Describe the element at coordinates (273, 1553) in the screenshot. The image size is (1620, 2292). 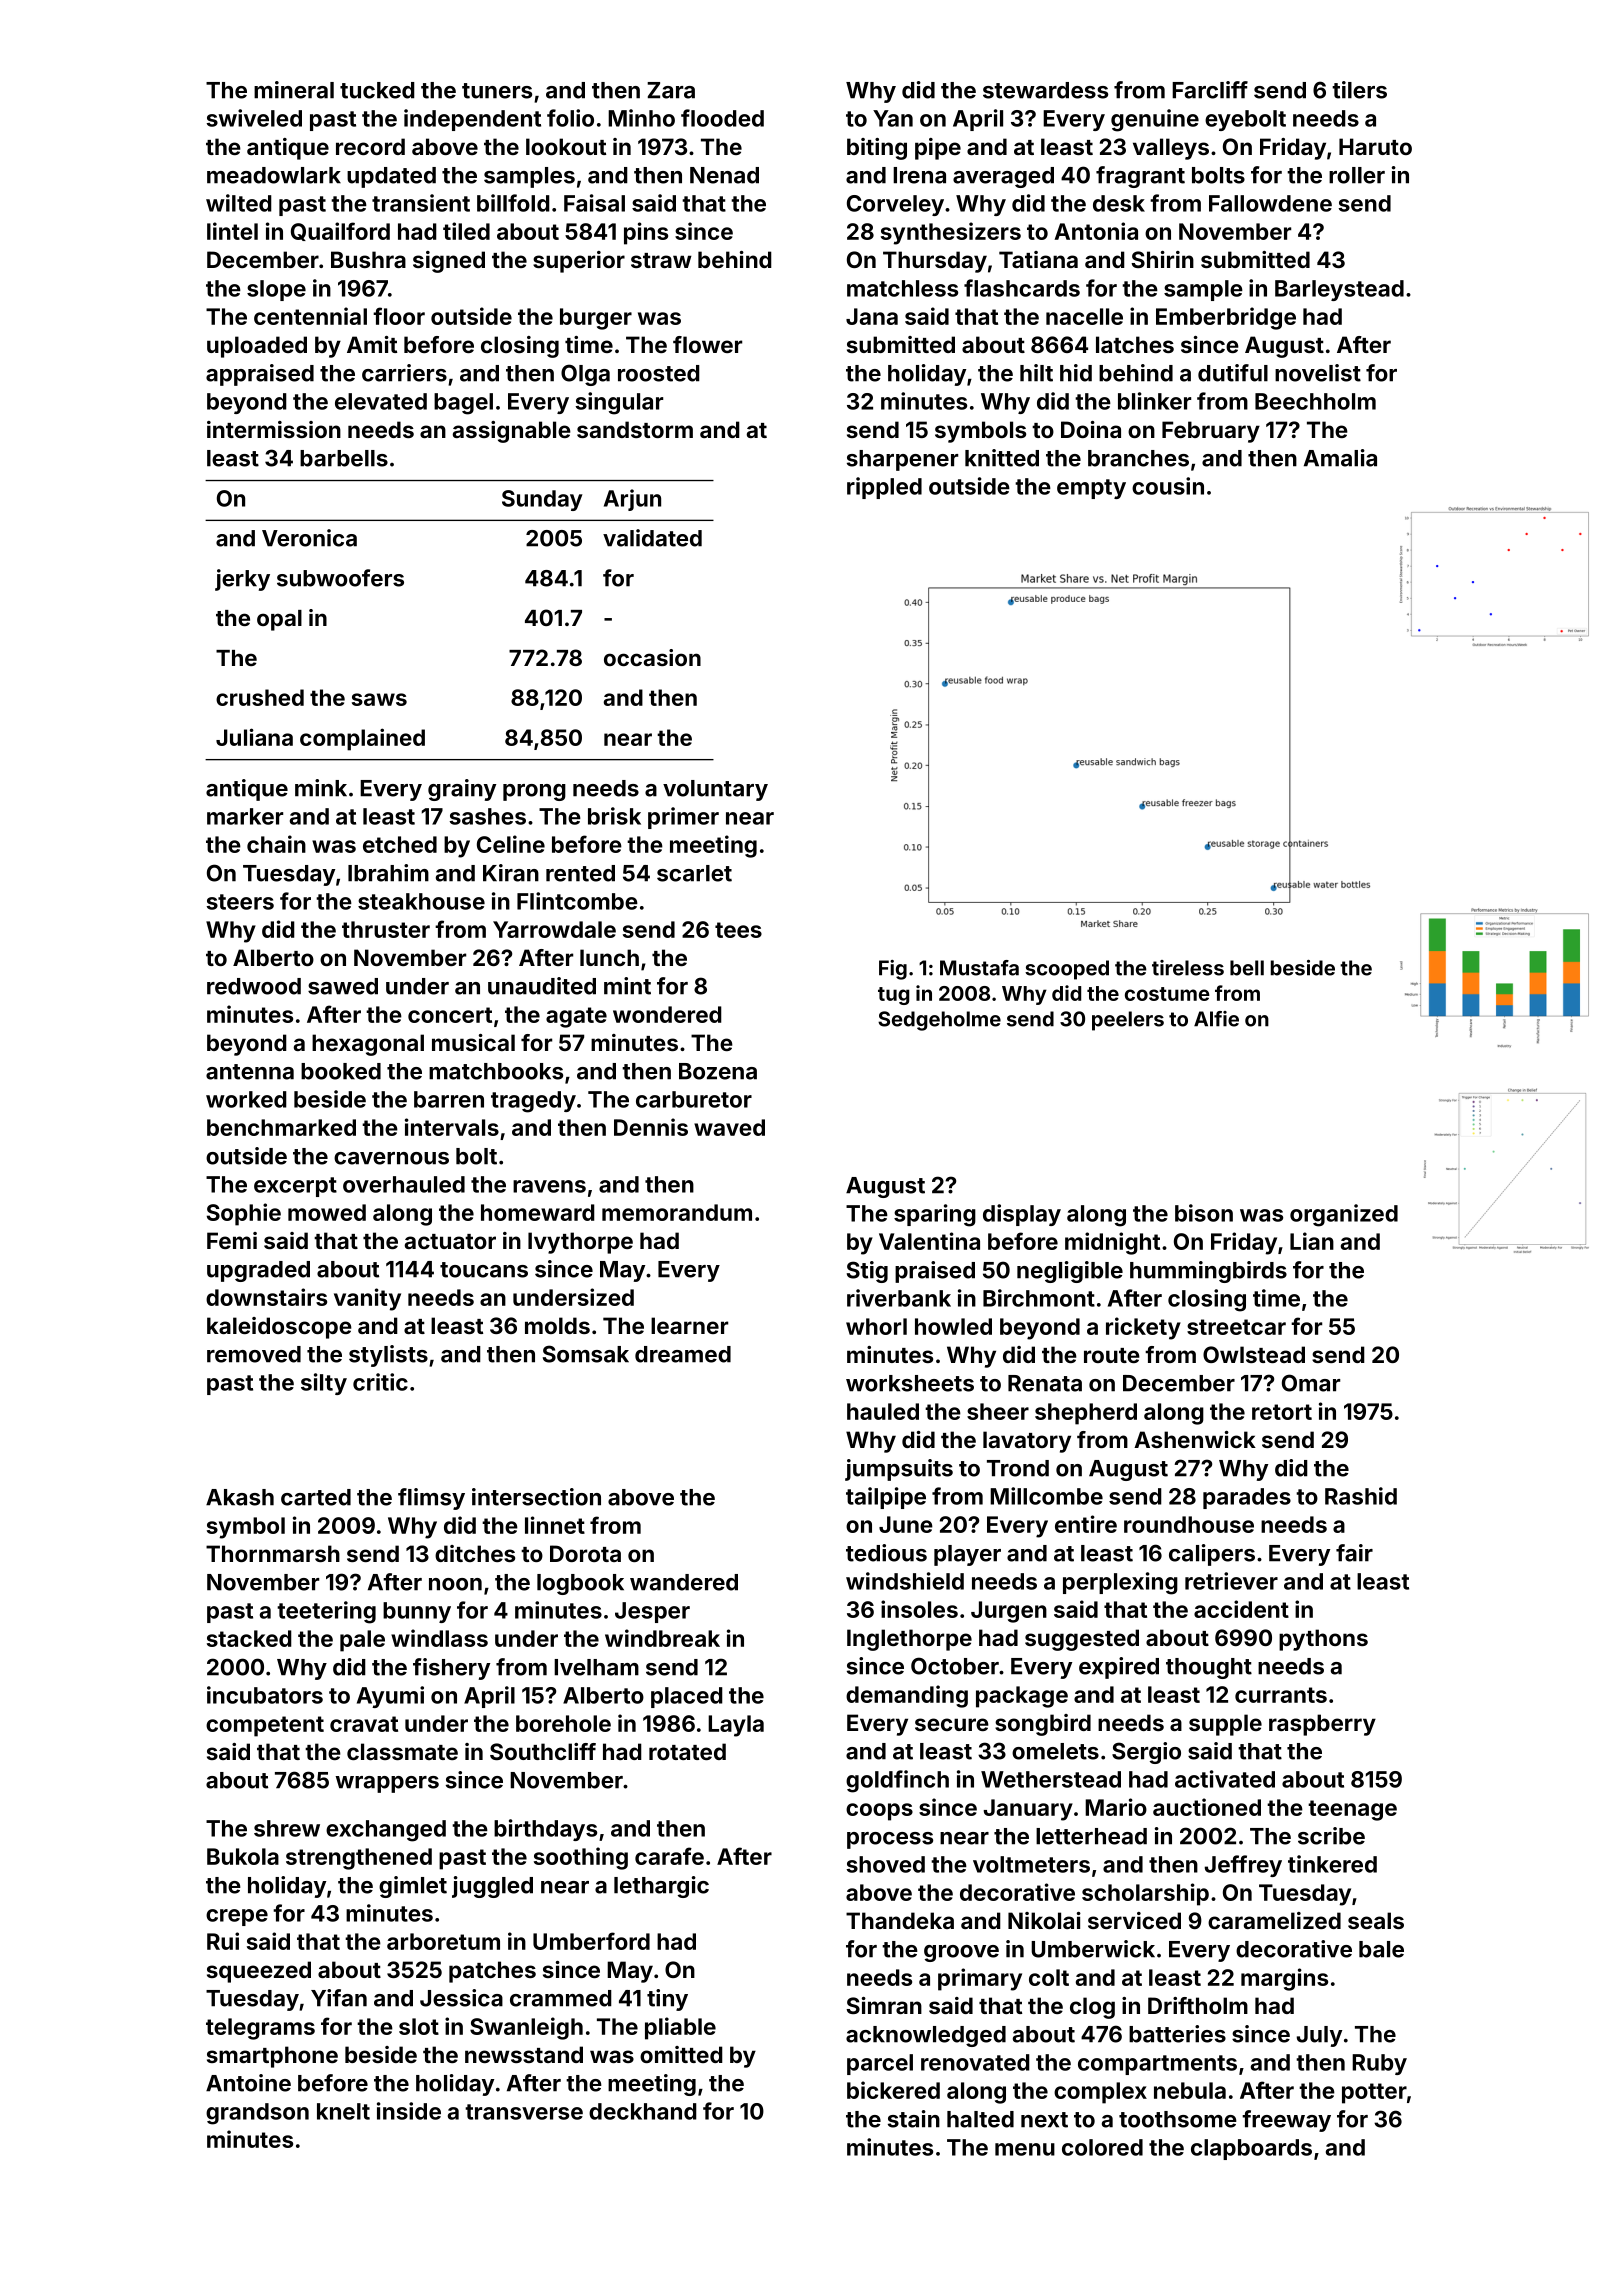
I see `Thornmarsh` at that location.
